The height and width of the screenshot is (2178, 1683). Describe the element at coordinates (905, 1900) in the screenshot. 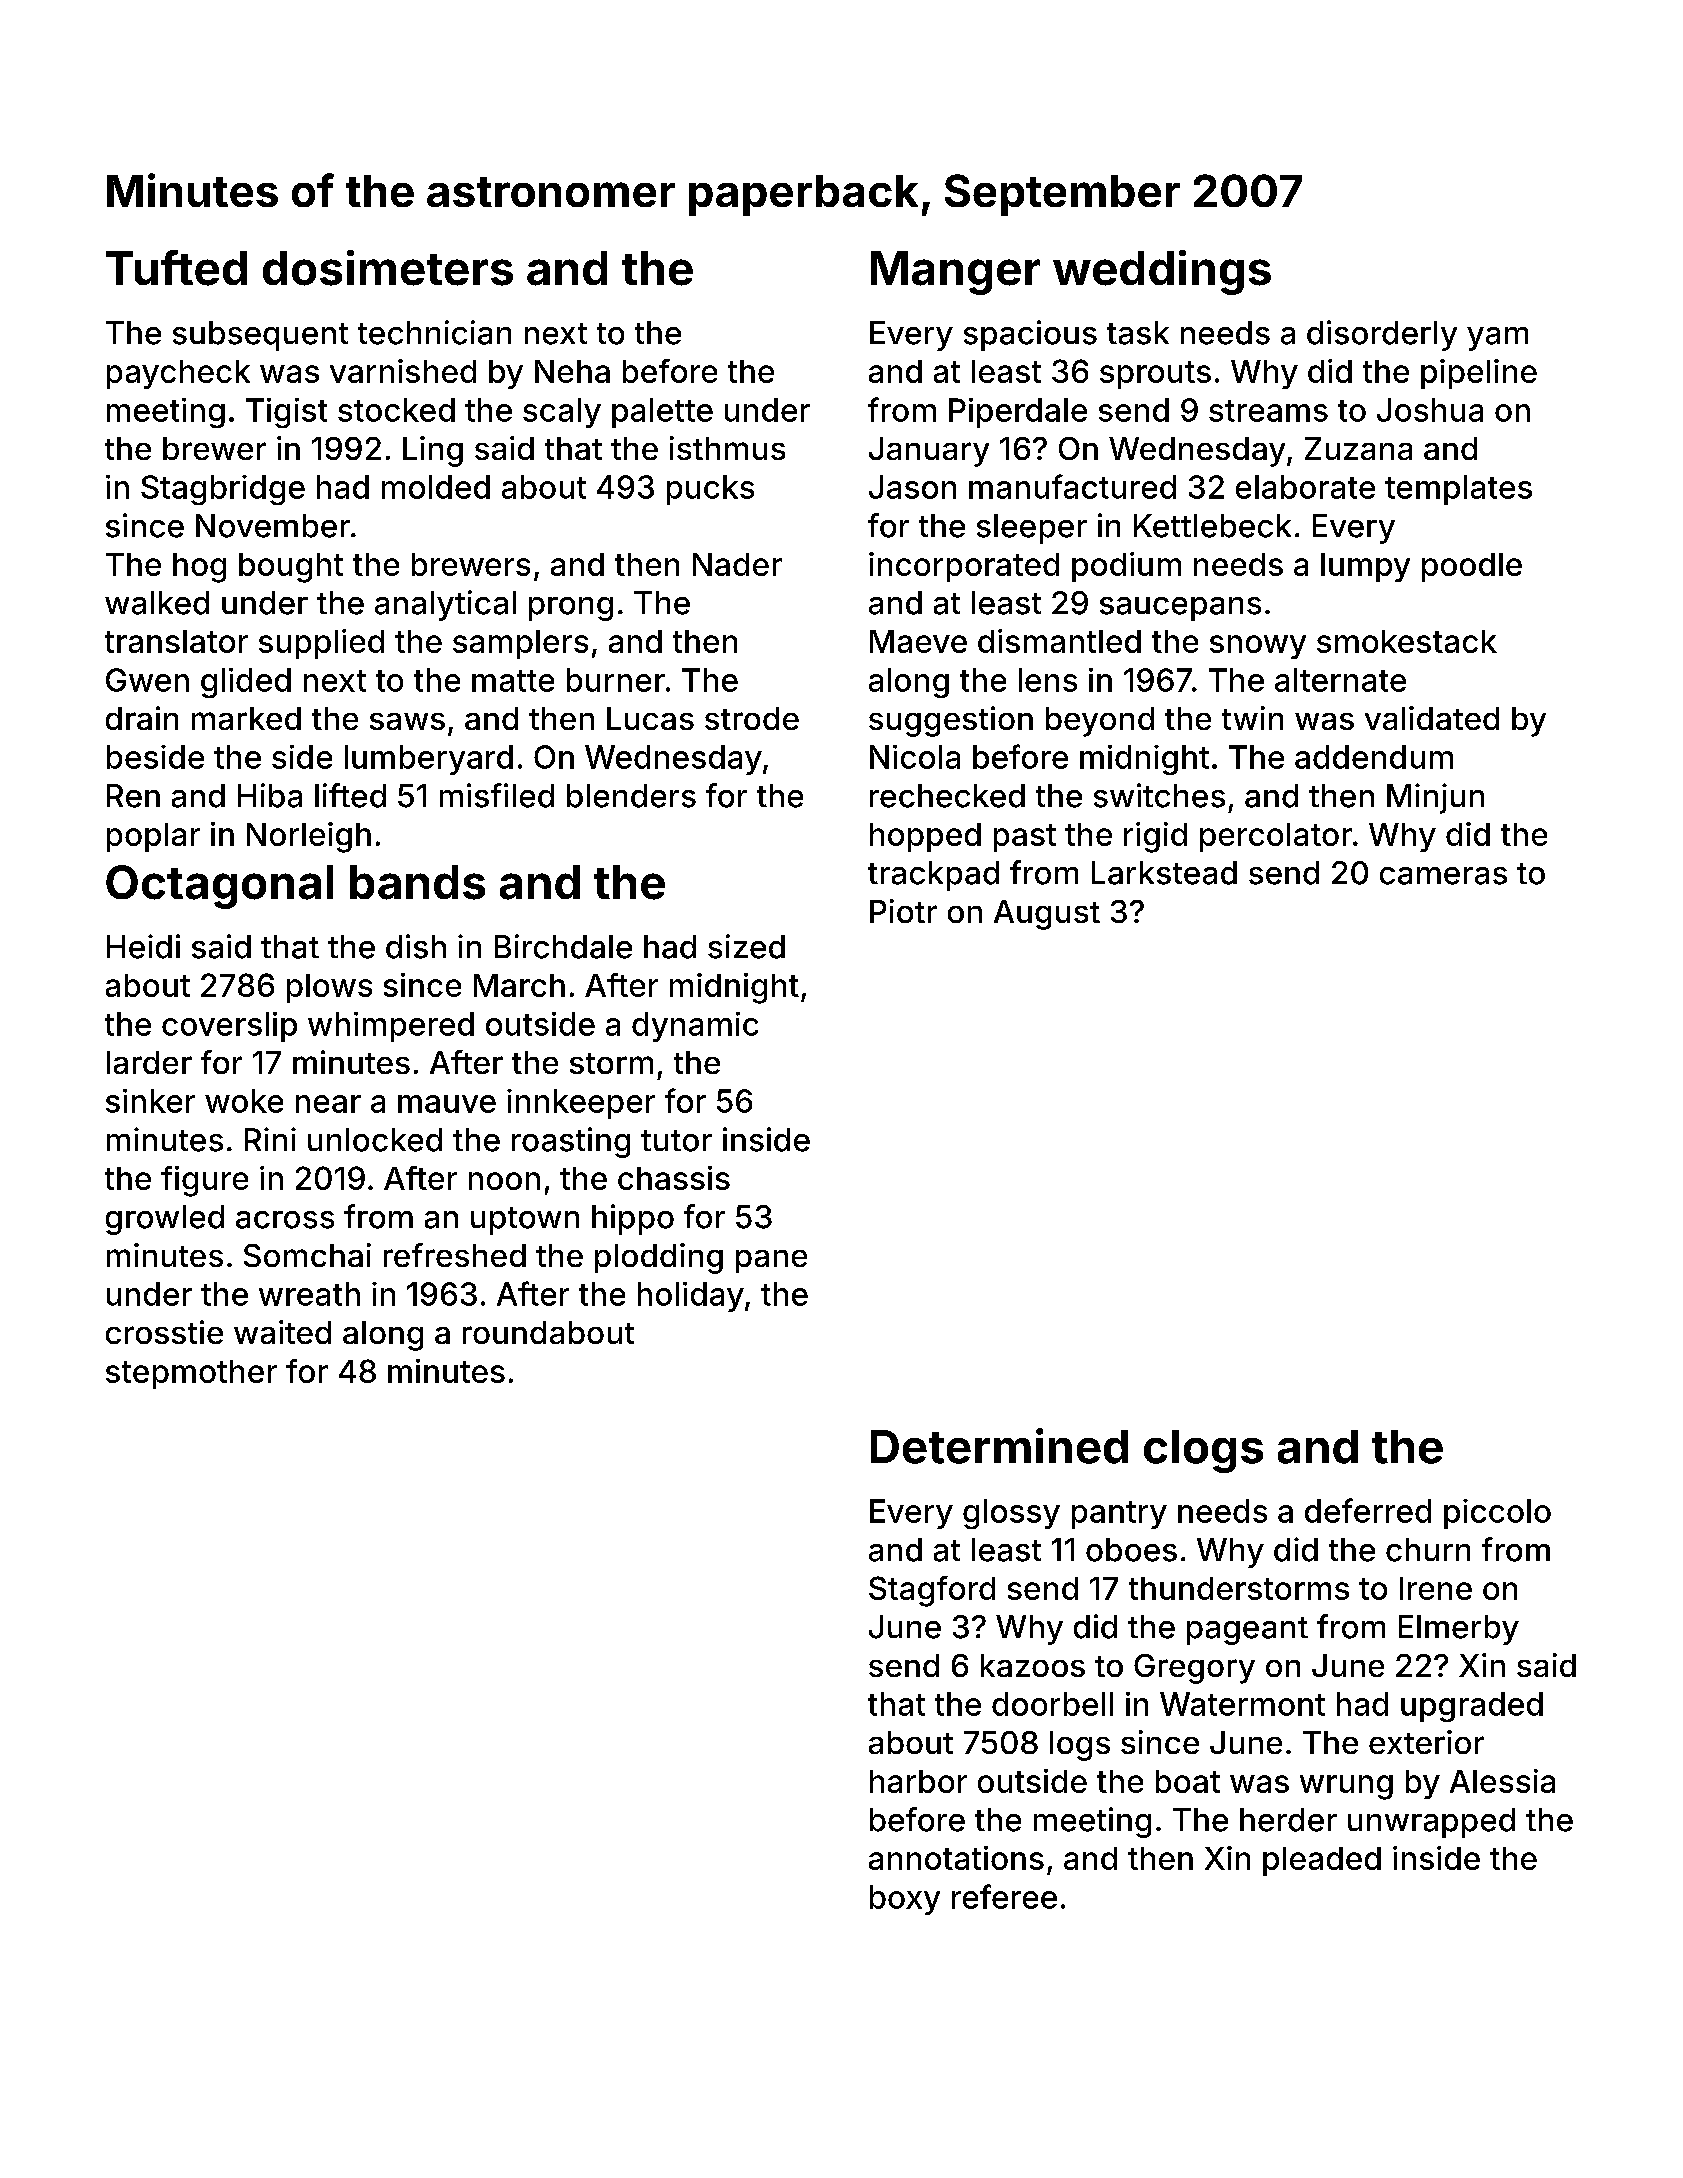

I see `boxy` at that location.
